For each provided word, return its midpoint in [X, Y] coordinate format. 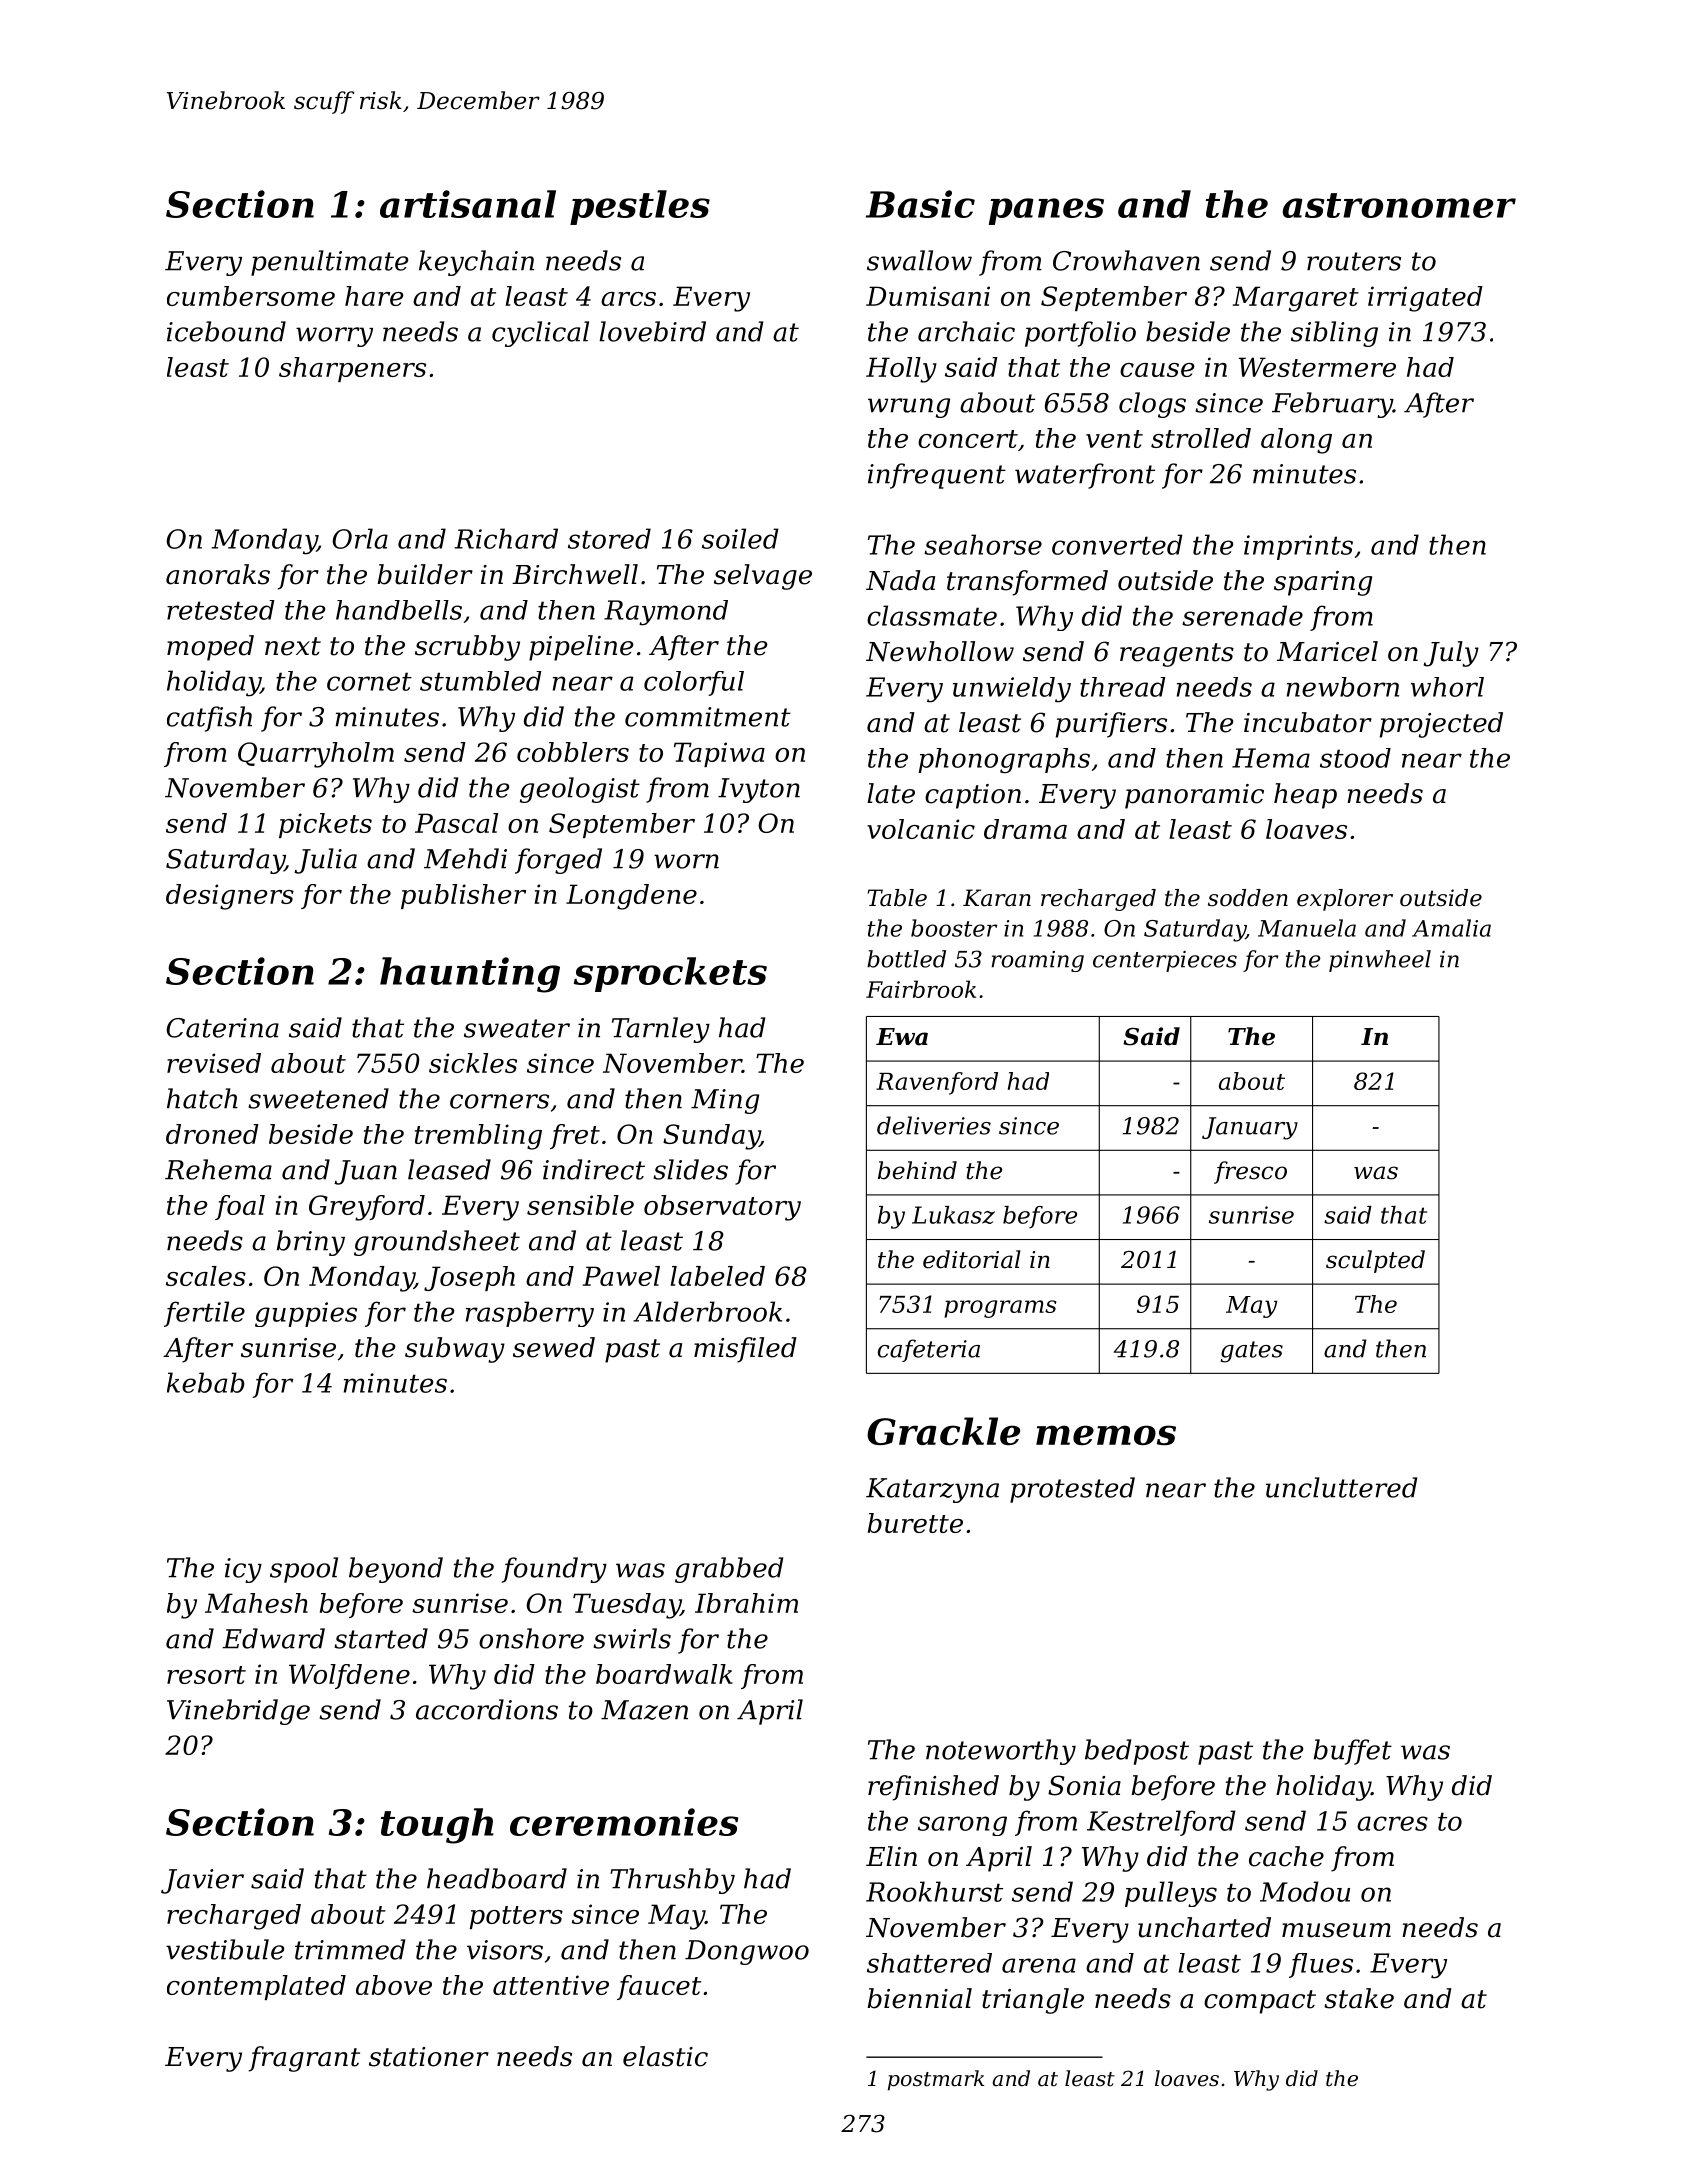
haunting [470, 975]
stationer [429, 2057]
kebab [206, 1382]
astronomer [1399, 205]
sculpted [1375, 1261]
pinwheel [1380, 961]
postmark [936, 2080]
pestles [640, 207]
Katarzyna [932, 1490]
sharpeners [352, 369]
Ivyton [759, 790]
